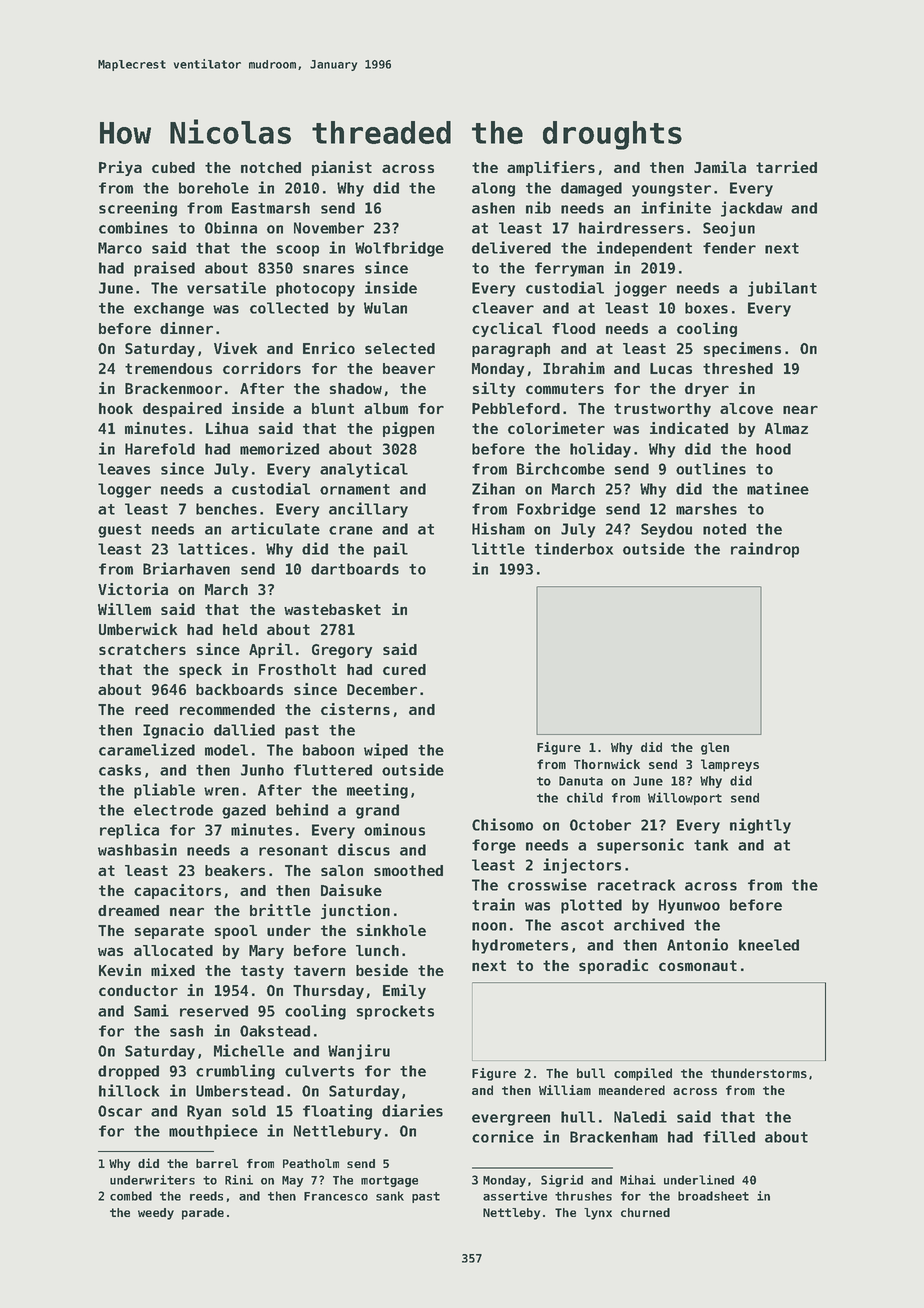  What do you see at coordinates (235, 870) in the image?
I see `beakers` at bounding box center [235, 870].
